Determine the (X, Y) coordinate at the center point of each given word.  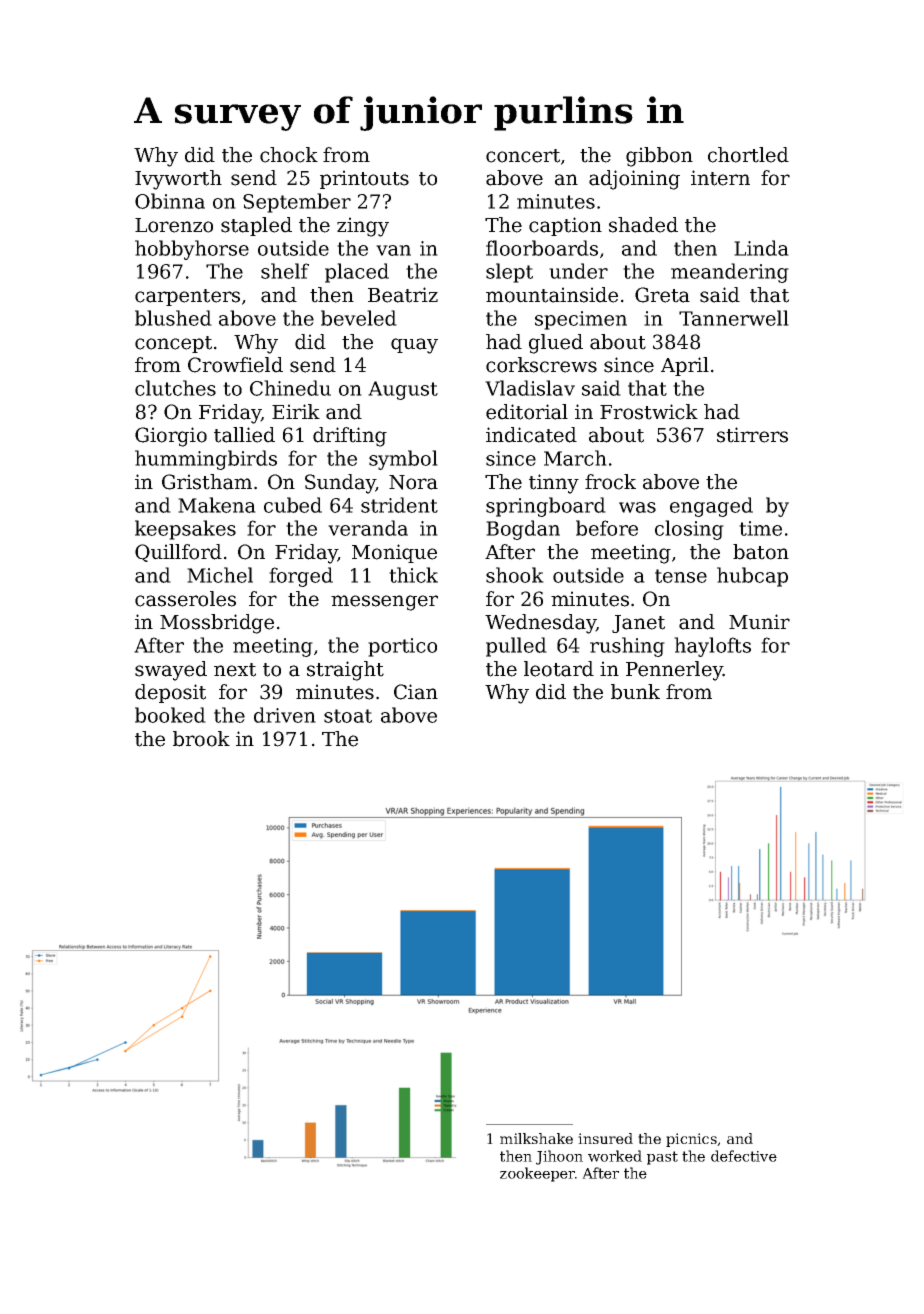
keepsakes (185, 530)
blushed (173, 318)
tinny (554, 484)
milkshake (536, 1138)
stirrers (752, 435)
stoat (348, 716)
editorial (527, 412)
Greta (662, 295)
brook (201, 739)
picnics (691, 1140)
